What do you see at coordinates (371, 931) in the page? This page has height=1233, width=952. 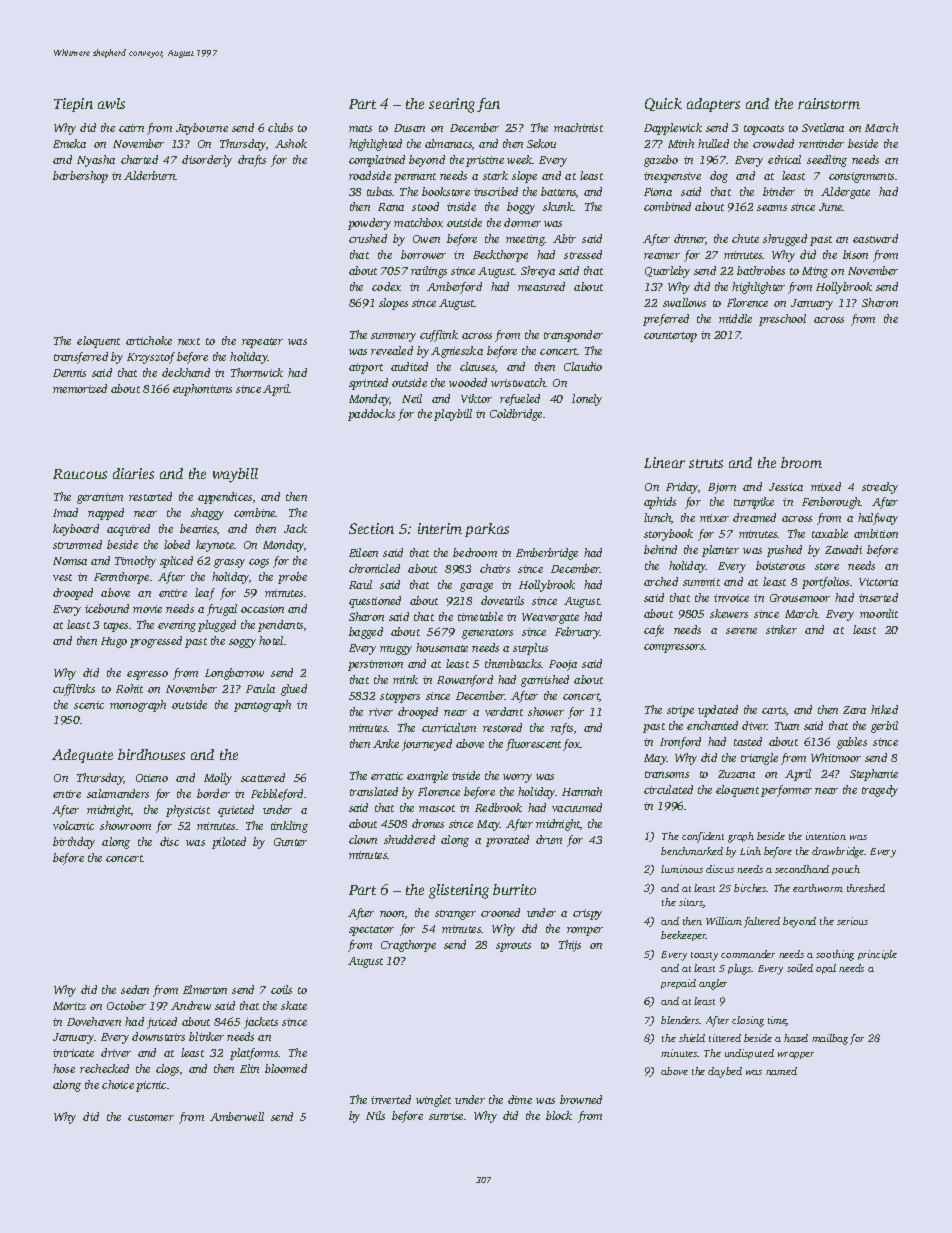 I see `spectator` at bounding box center [371, 931].
